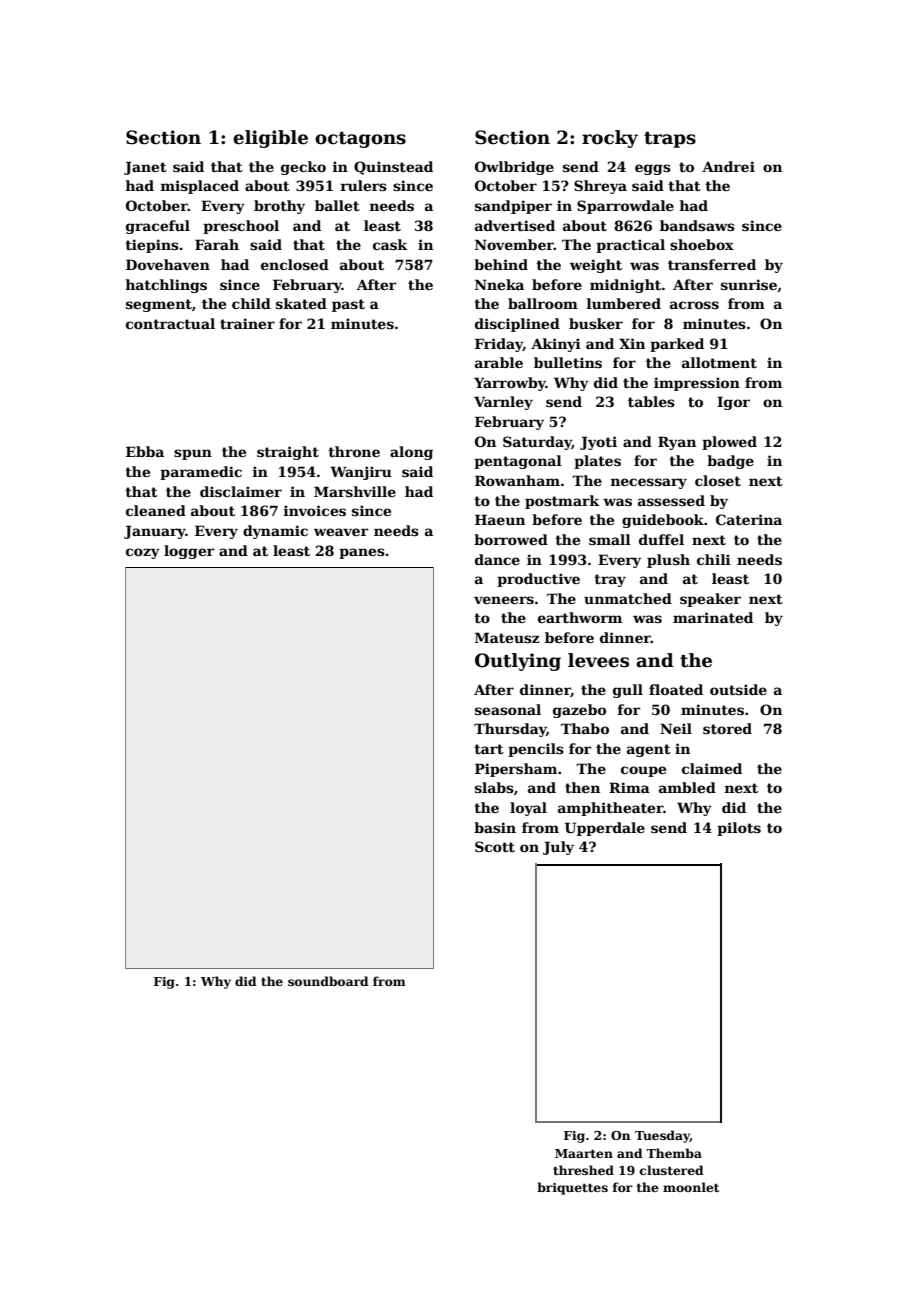  I want to click on slabs, so click(494, 787).
